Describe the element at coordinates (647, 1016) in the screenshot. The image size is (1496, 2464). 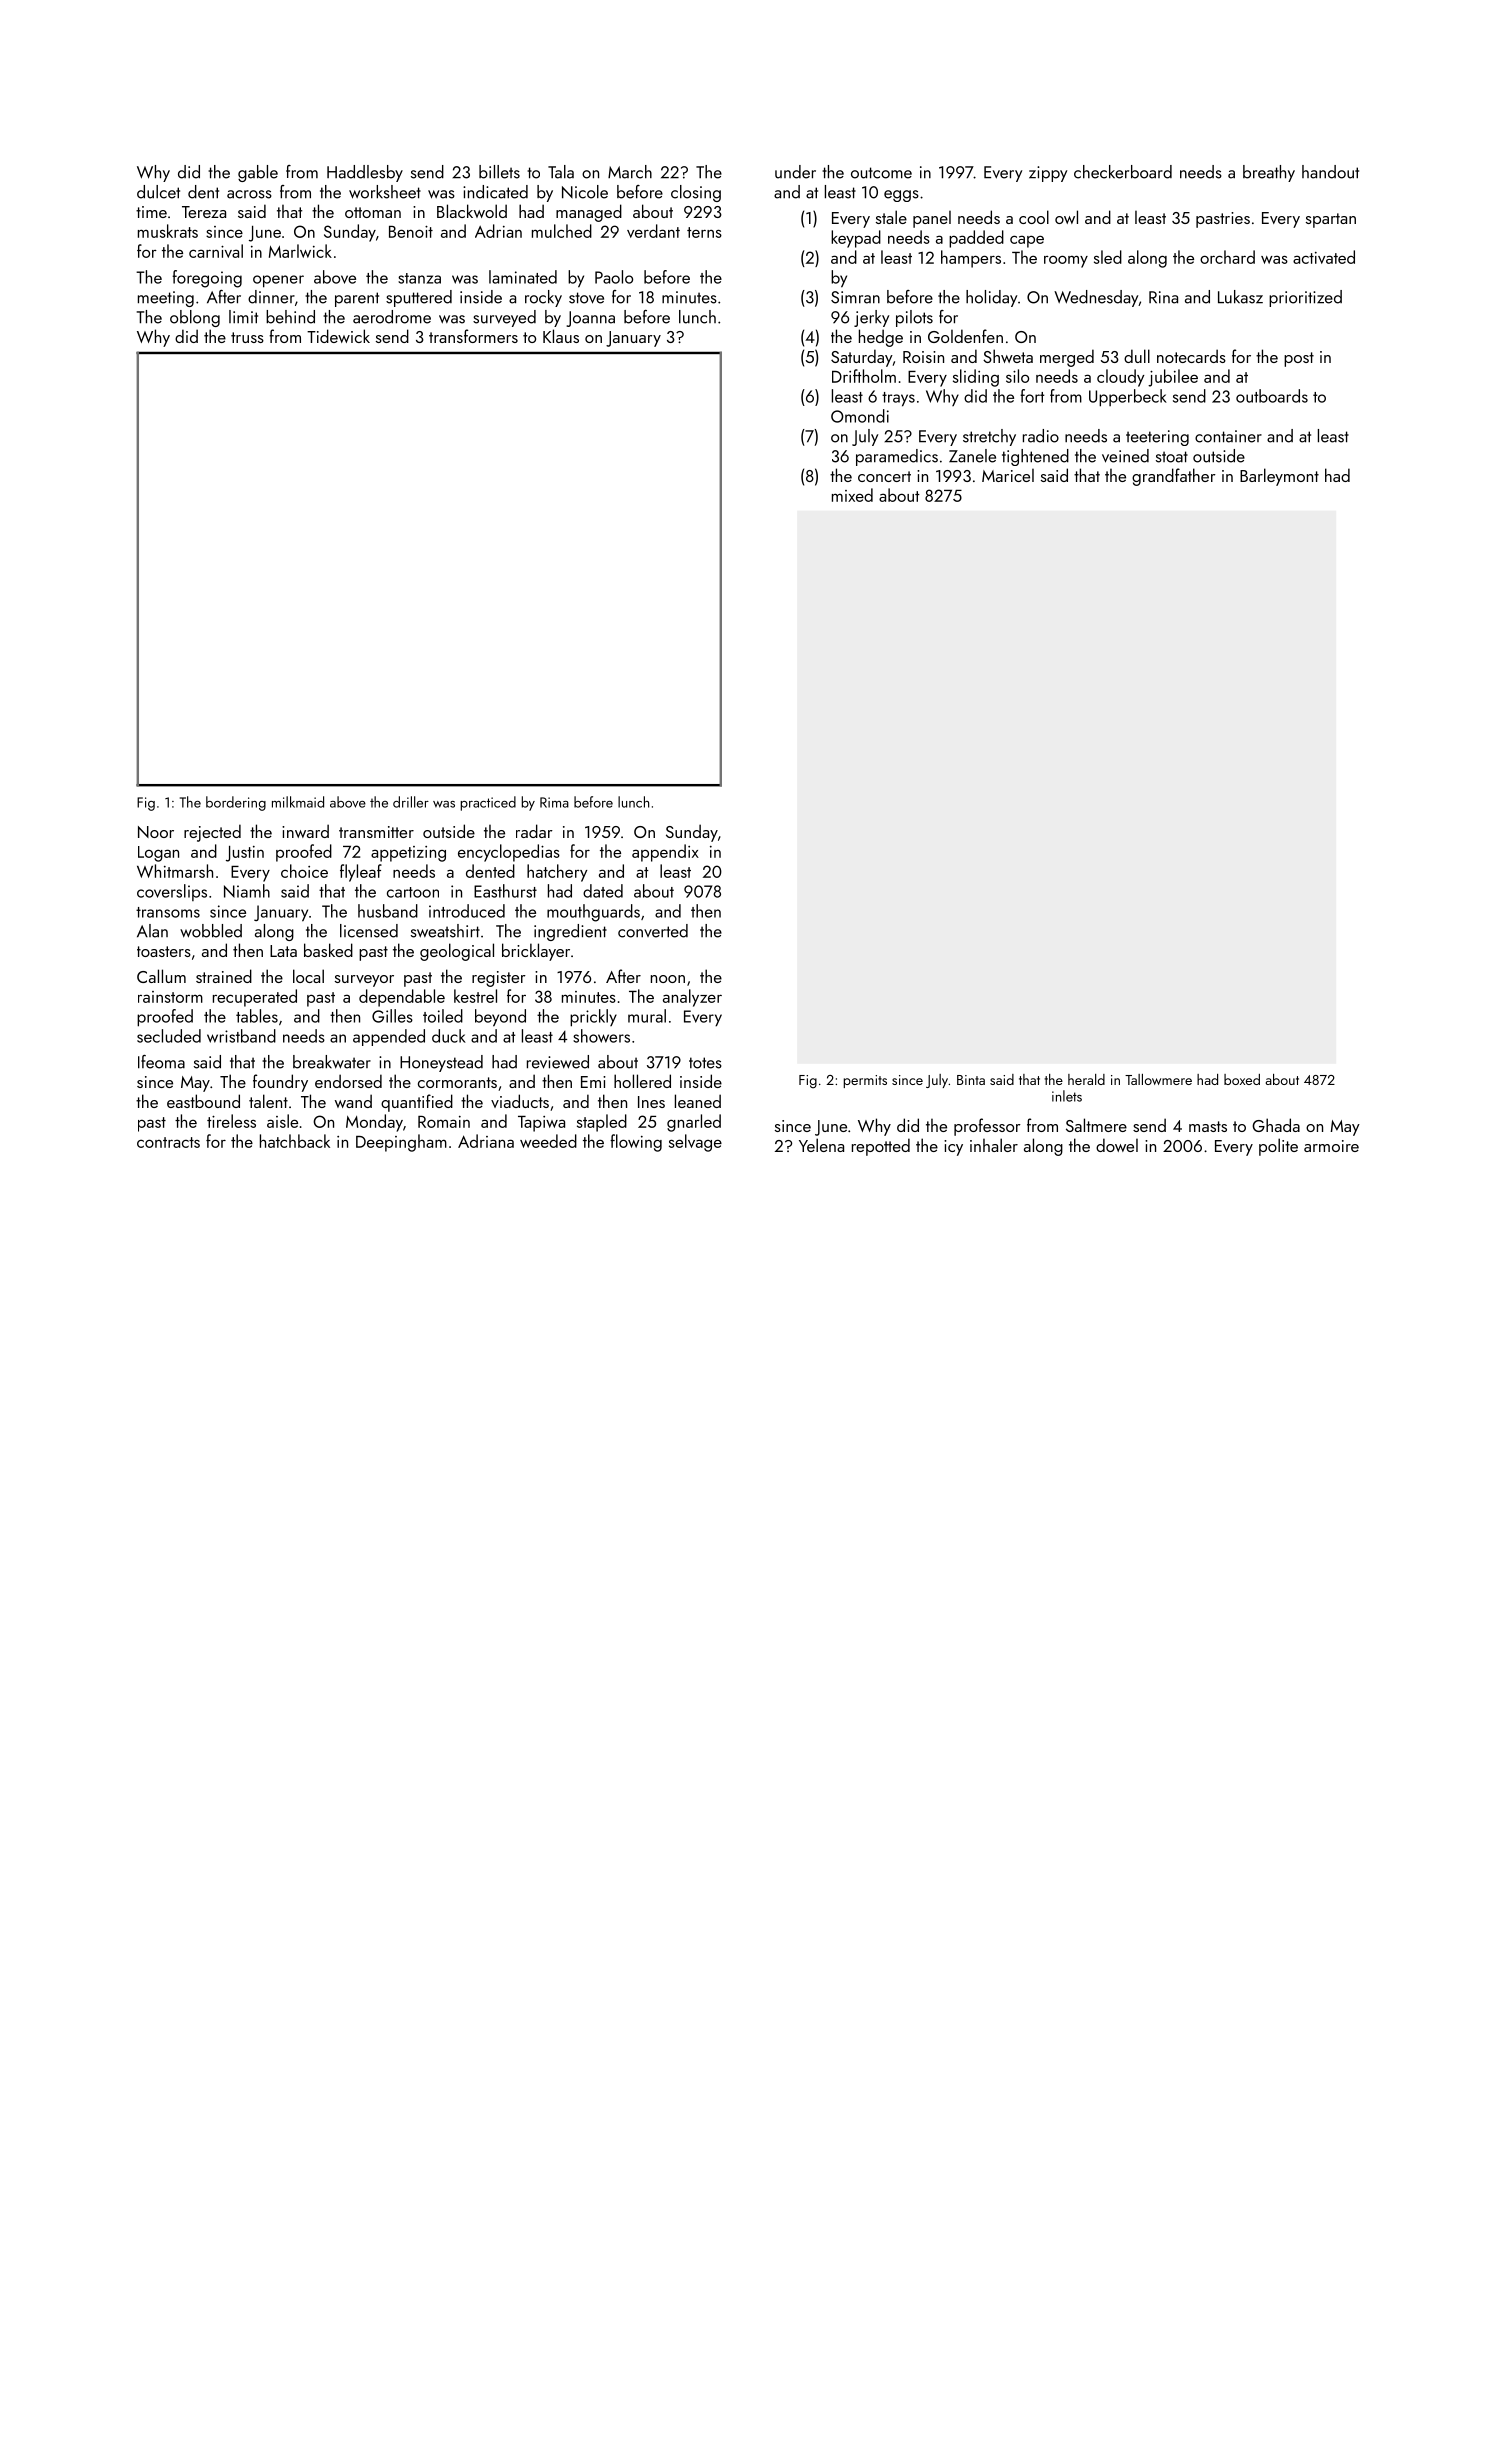
I see `mural` at that location.
